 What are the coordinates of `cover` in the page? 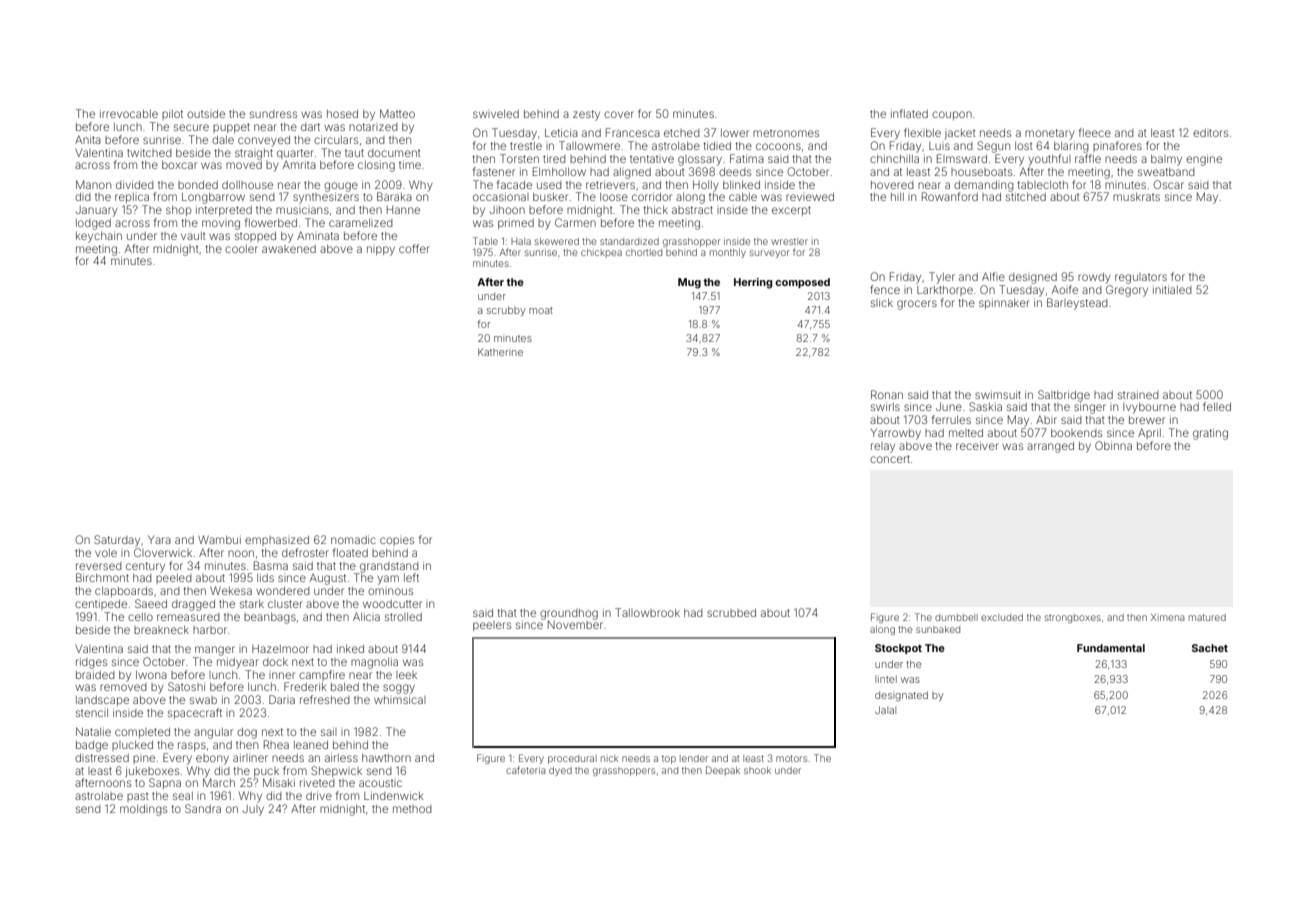 It's located at (619, 114).
